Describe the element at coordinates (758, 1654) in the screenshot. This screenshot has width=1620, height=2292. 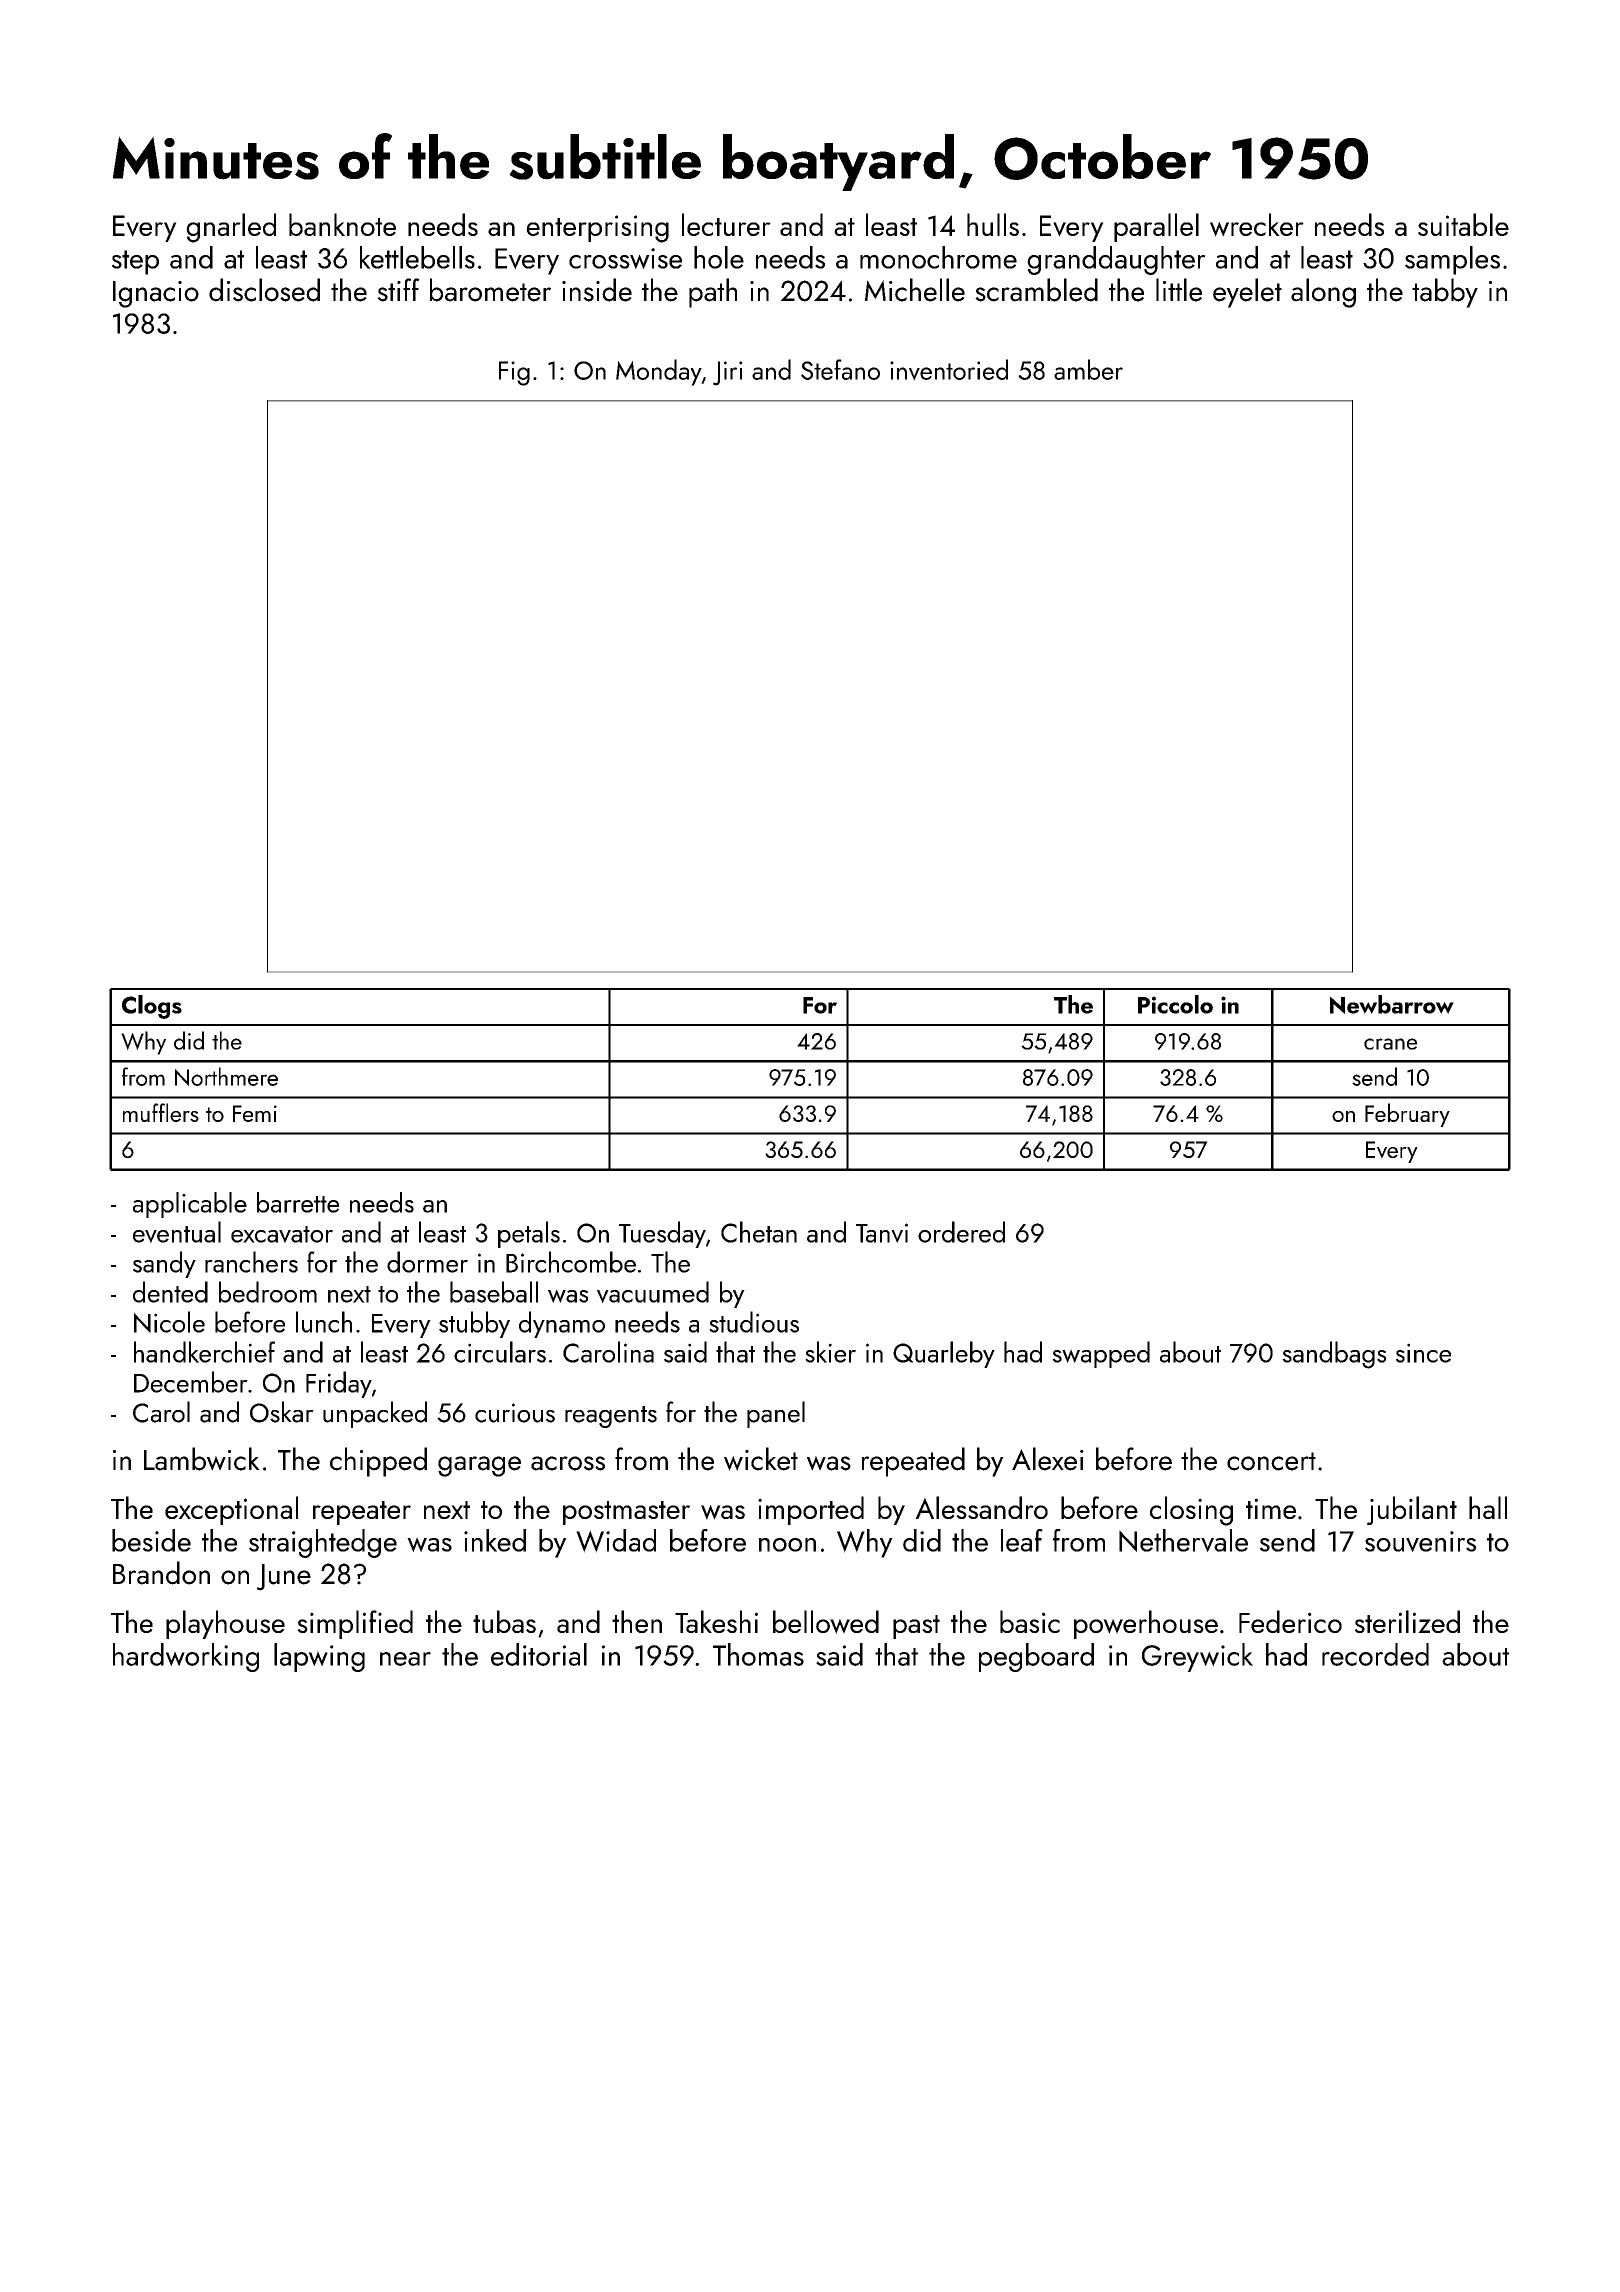
I see `Thomas` at that location.
